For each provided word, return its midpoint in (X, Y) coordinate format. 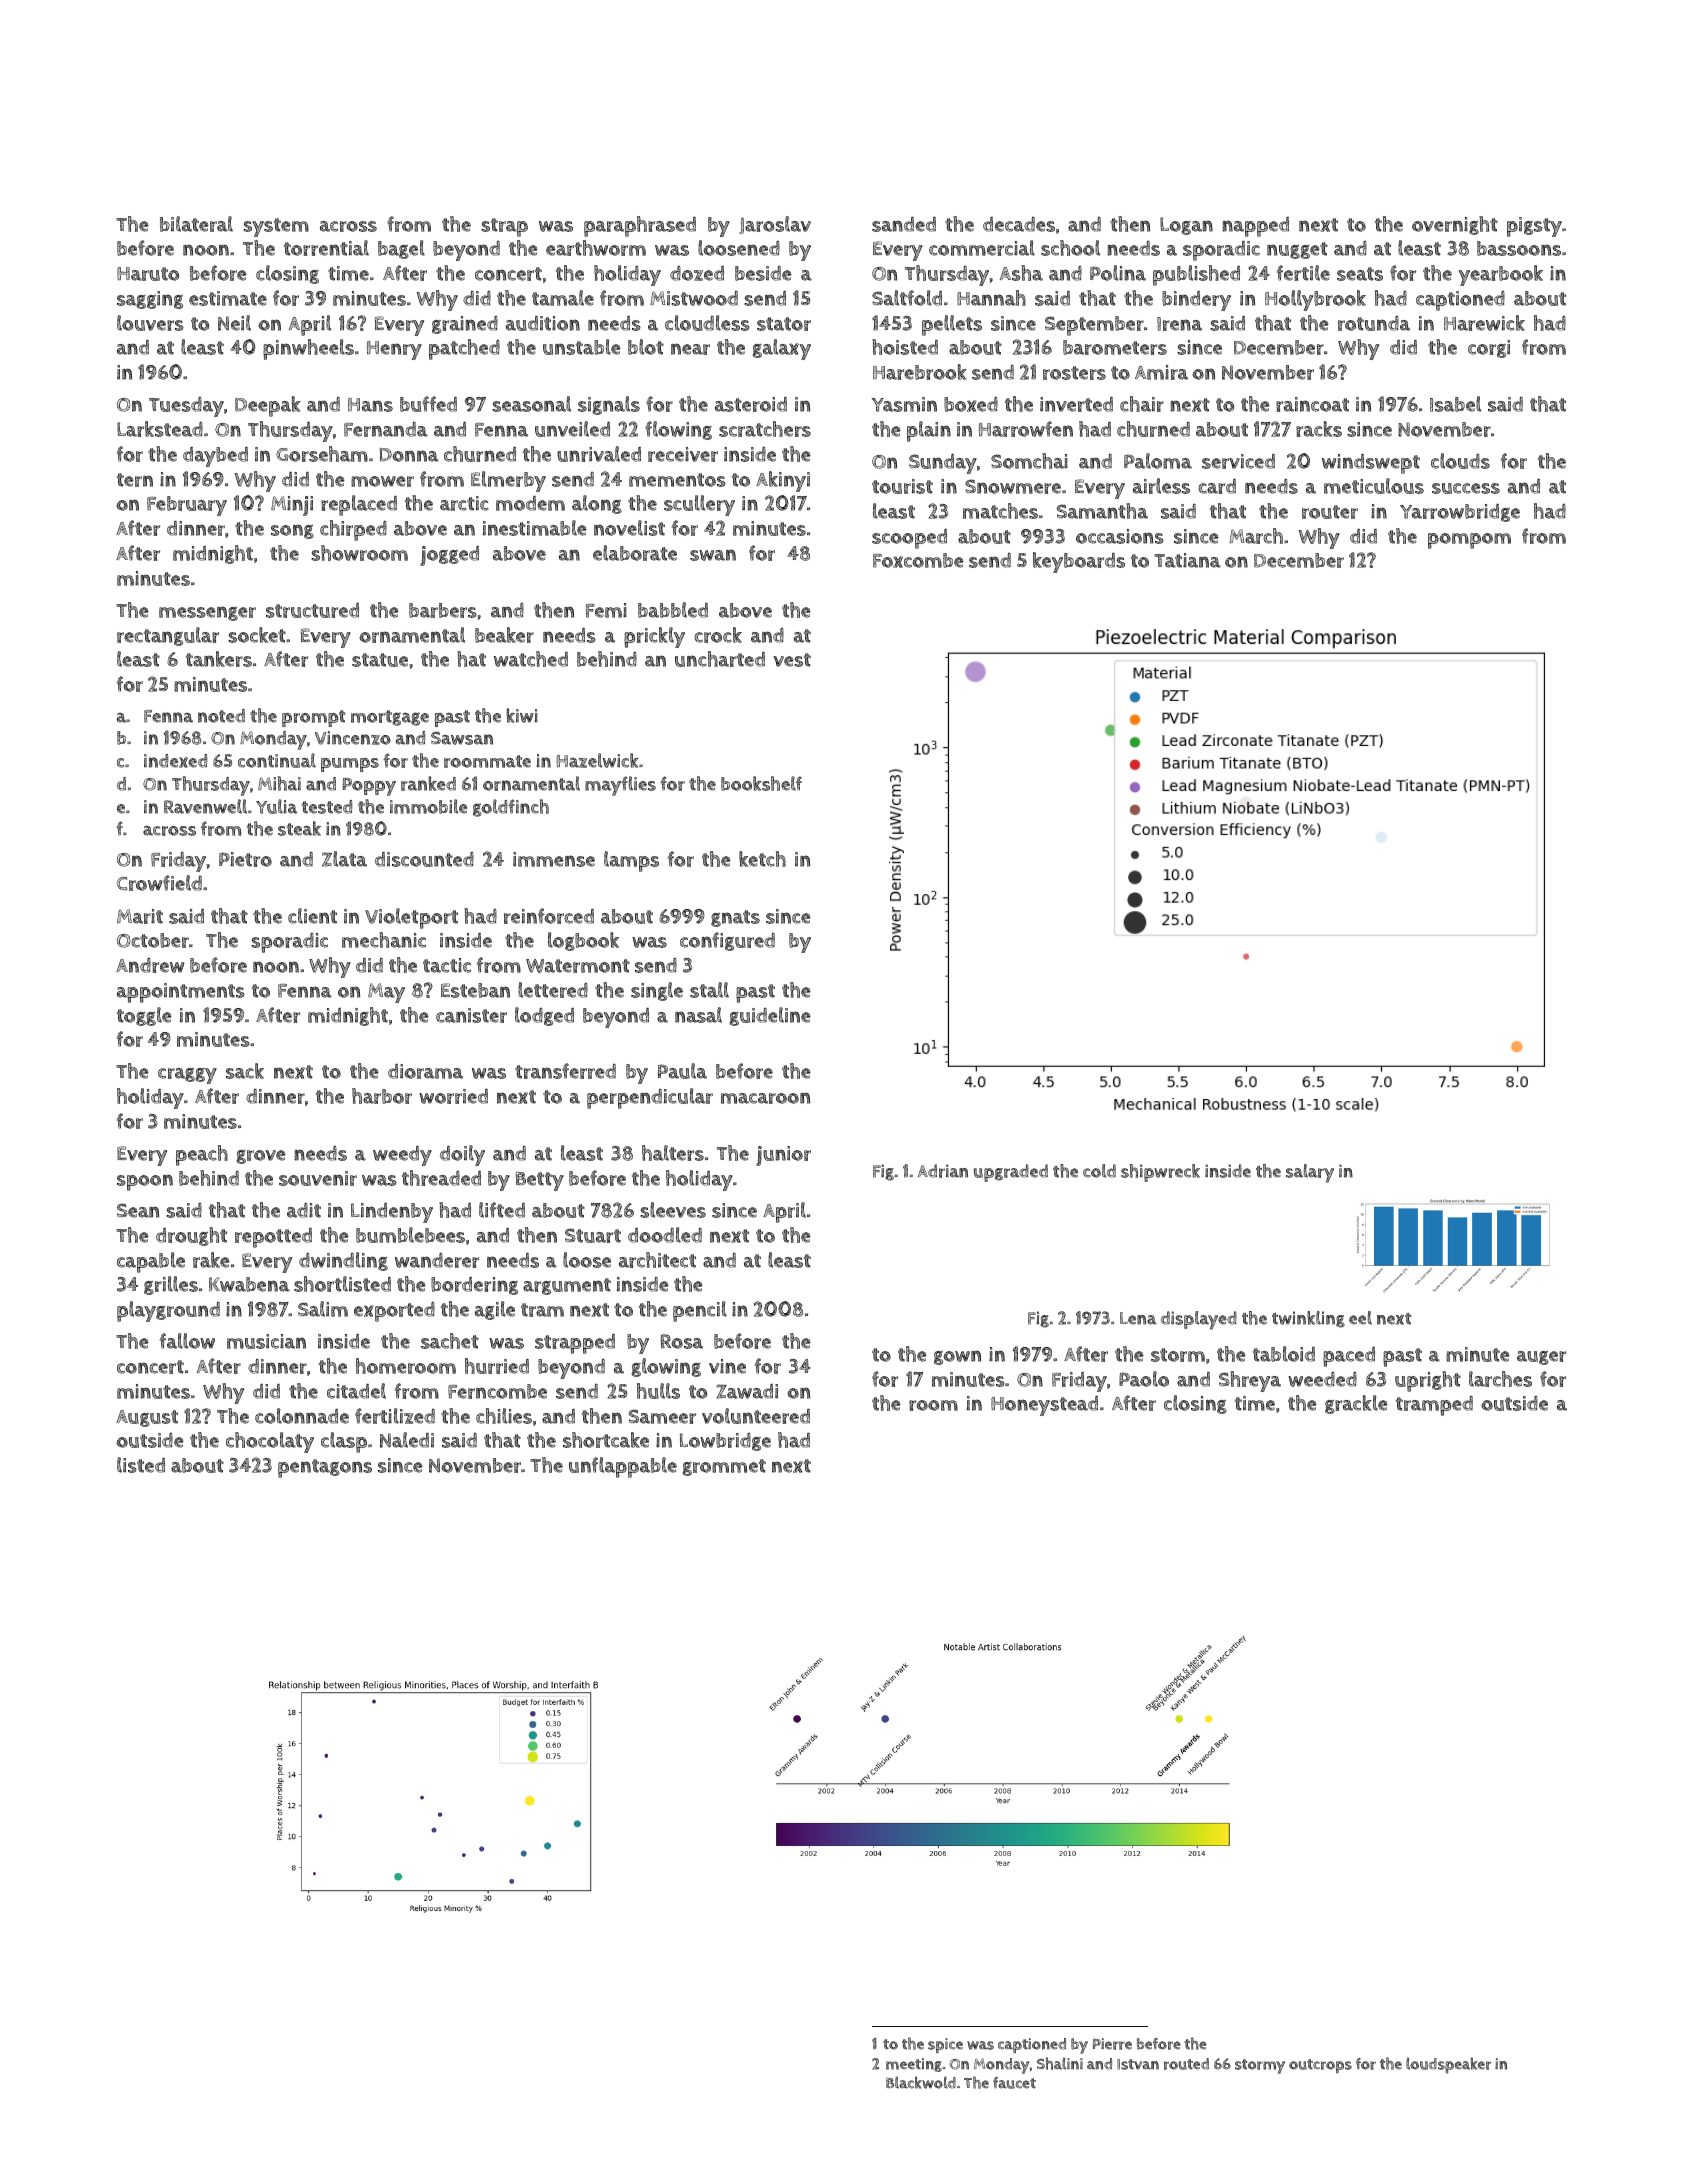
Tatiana (1187, 560)
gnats (735, 918)
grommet (724, 1467)
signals (609, 405)
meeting (914, 2065)
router (1330, 512)
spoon (145, 1182)
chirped (353, 530)
